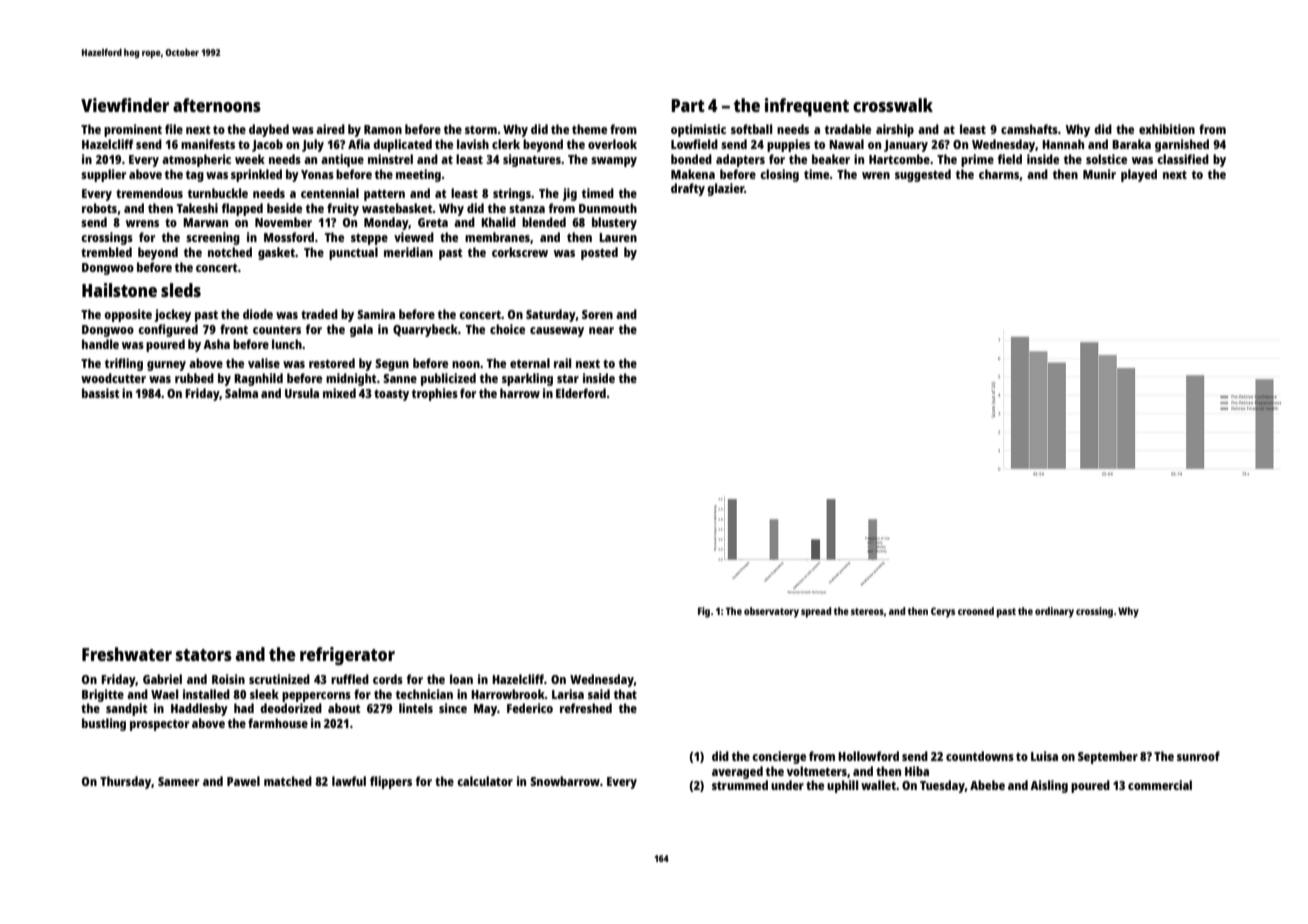 The height and width of the screenshot is (924, 1308). What do you see at coordinates (601, 330) in the screenshot?
I see `near` at bounding box center [601, 330].
